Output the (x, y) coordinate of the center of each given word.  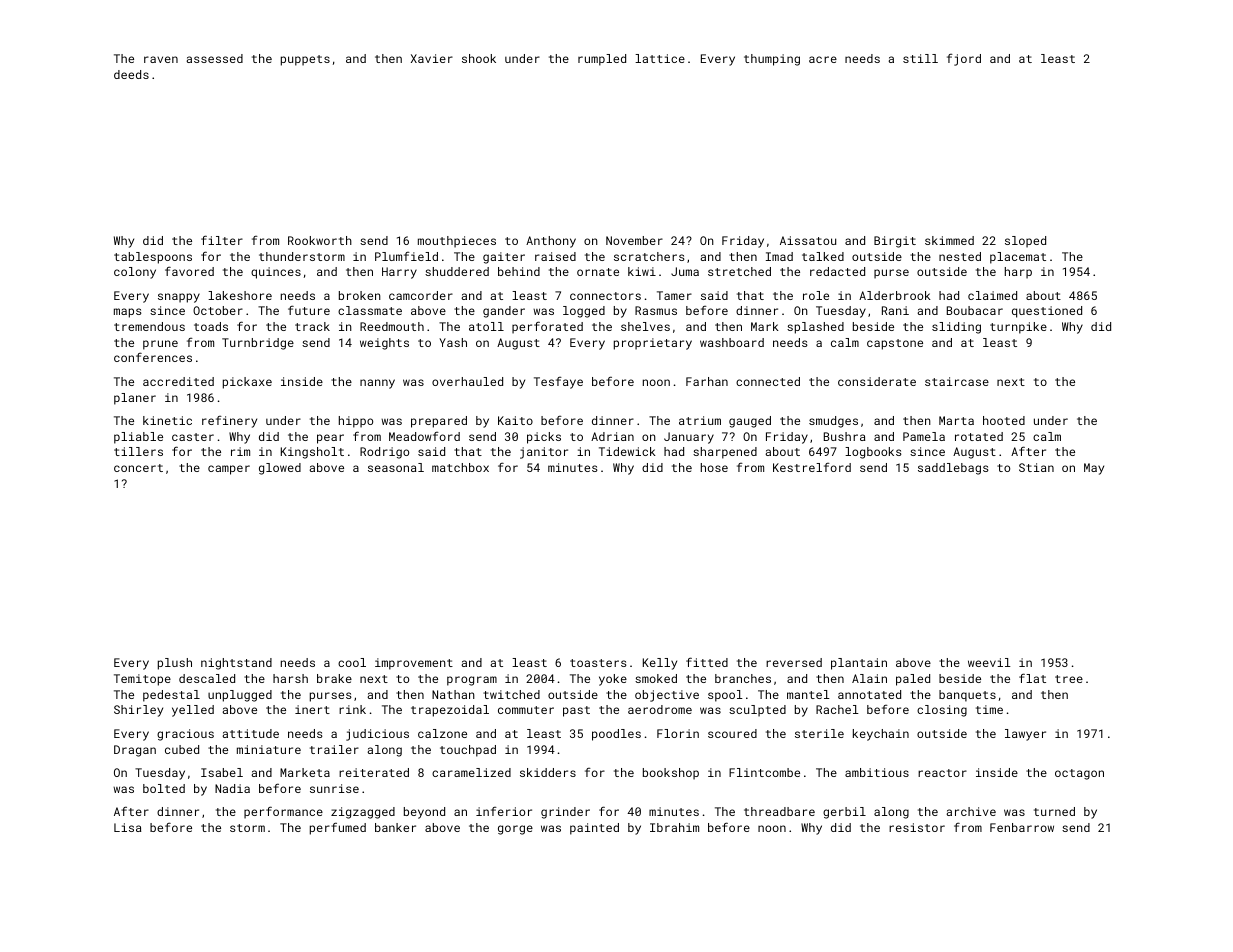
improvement (414, 664)
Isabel (222, 772)
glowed (280, 469)
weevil (989, 662)
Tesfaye (558, 383)
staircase (957, 381)
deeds (131, 74)
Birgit (895, 242)
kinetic (167, 420)
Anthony (551, 242)
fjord (964, 60)
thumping (772, 60)
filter (222, 240)
